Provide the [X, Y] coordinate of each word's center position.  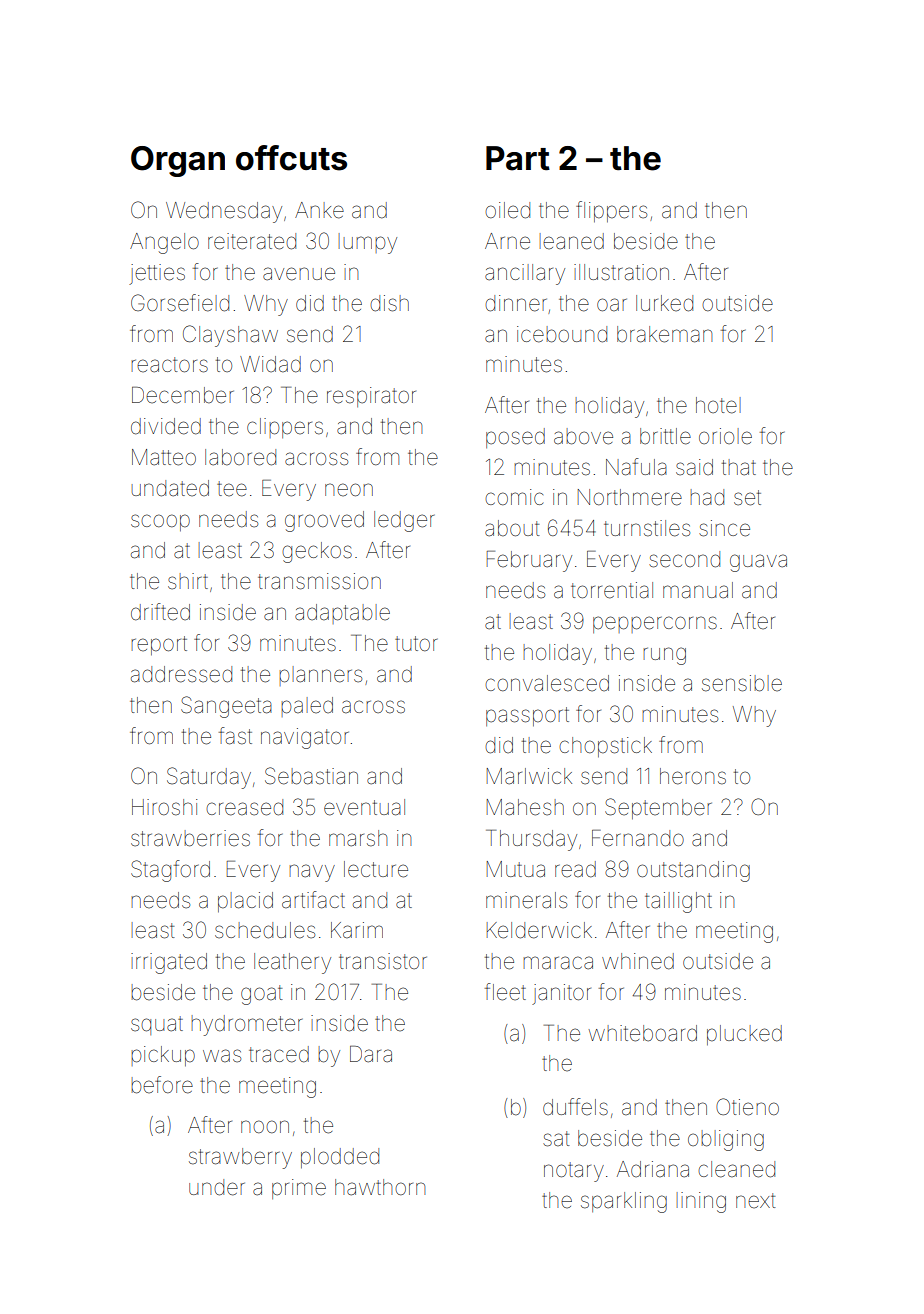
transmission [319, 581]
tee [232, 489]
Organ [178, 161]
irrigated [169, 963]
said [694, 467]
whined [638, 961]
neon [349, 490]
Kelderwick [539, 930]
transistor [383, 961]
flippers [611, 212]
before [162, 1085]
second [684, 559]
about [512, 528]
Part [518, 158]
